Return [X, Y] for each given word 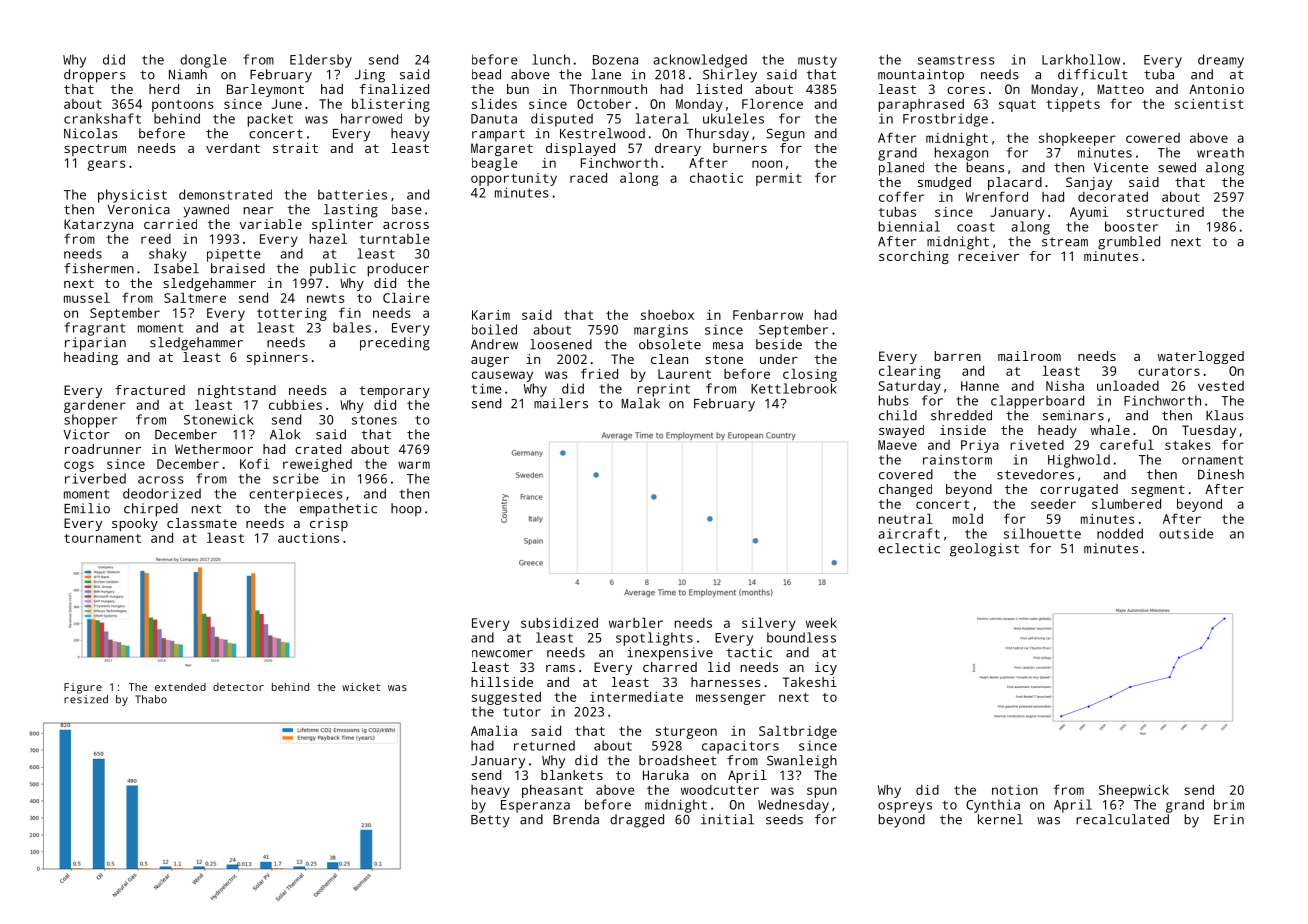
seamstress [956, 60]
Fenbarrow [768, 315]
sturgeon [686, 733]
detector [238, 687]
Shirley [730, 76]
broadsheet [678, 760]
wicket [361, 687]
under [779, 359]
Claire [406, 297]
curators [1169, 371]
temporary [395, 392]
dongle [203, 61]
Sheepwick [1134, 791]
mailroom [1029, 356]
